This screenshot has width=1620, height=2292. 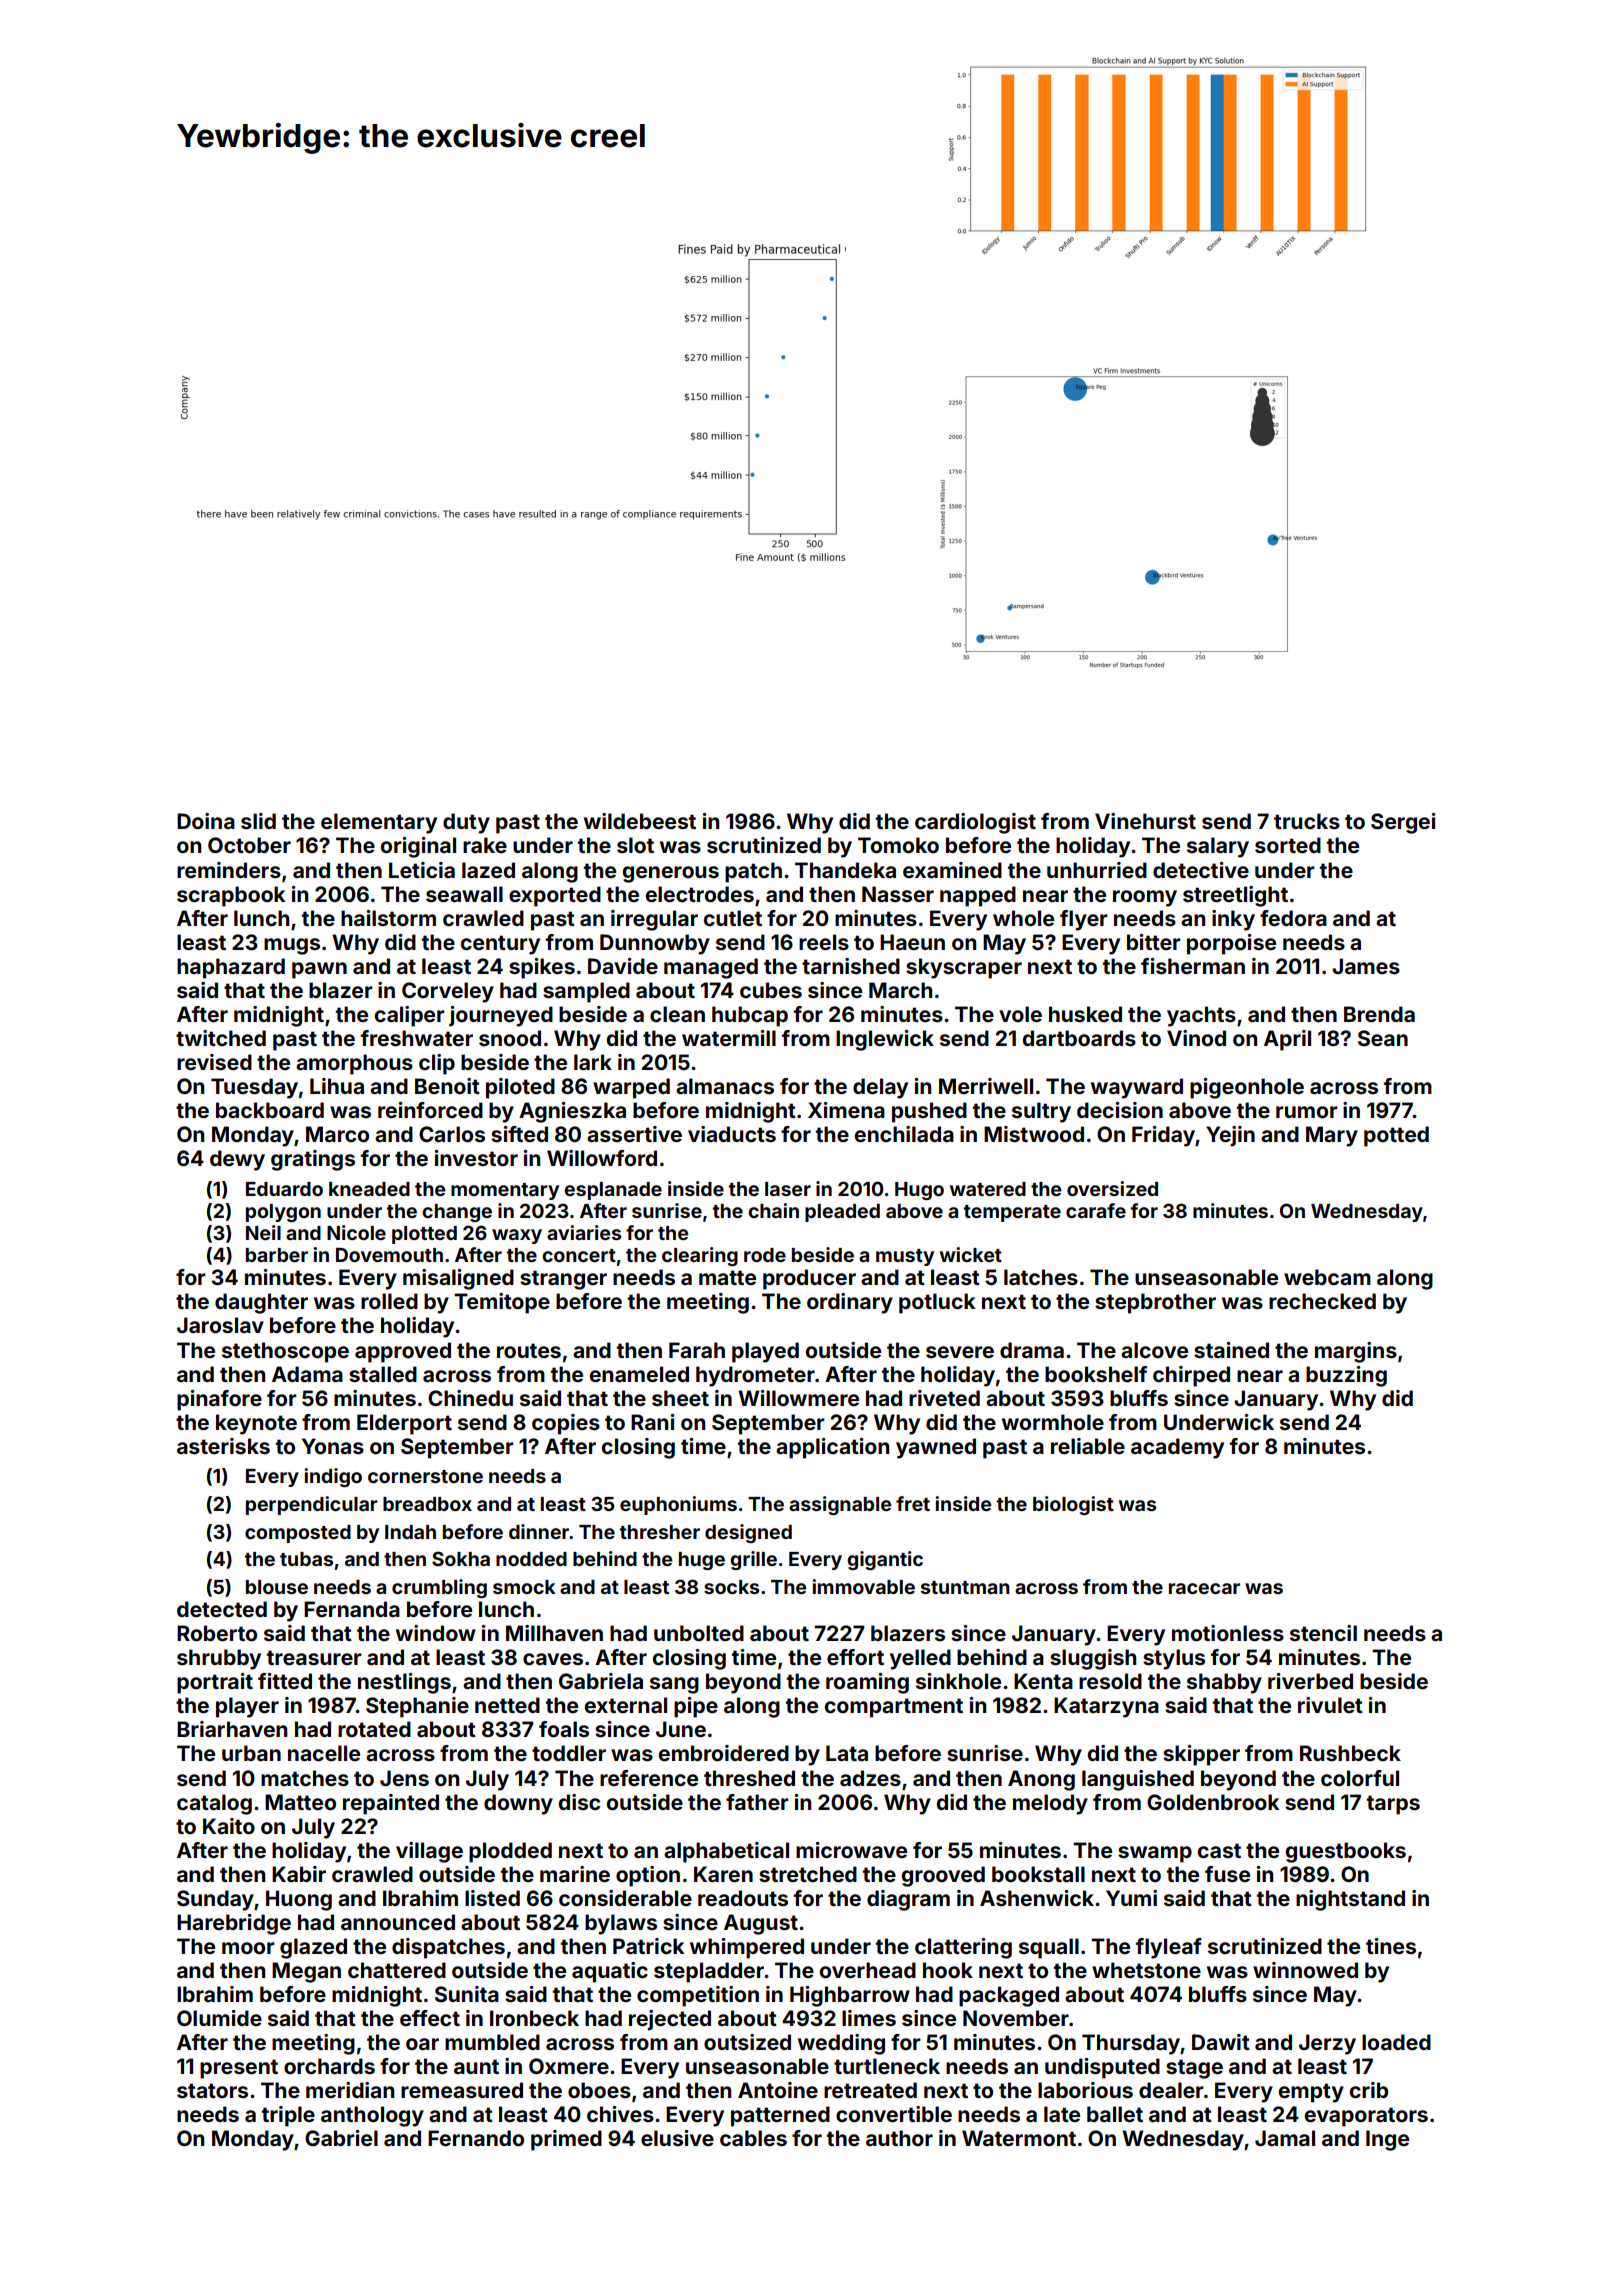 I want to click on winnowed, so click(x=1305, y=1970).
